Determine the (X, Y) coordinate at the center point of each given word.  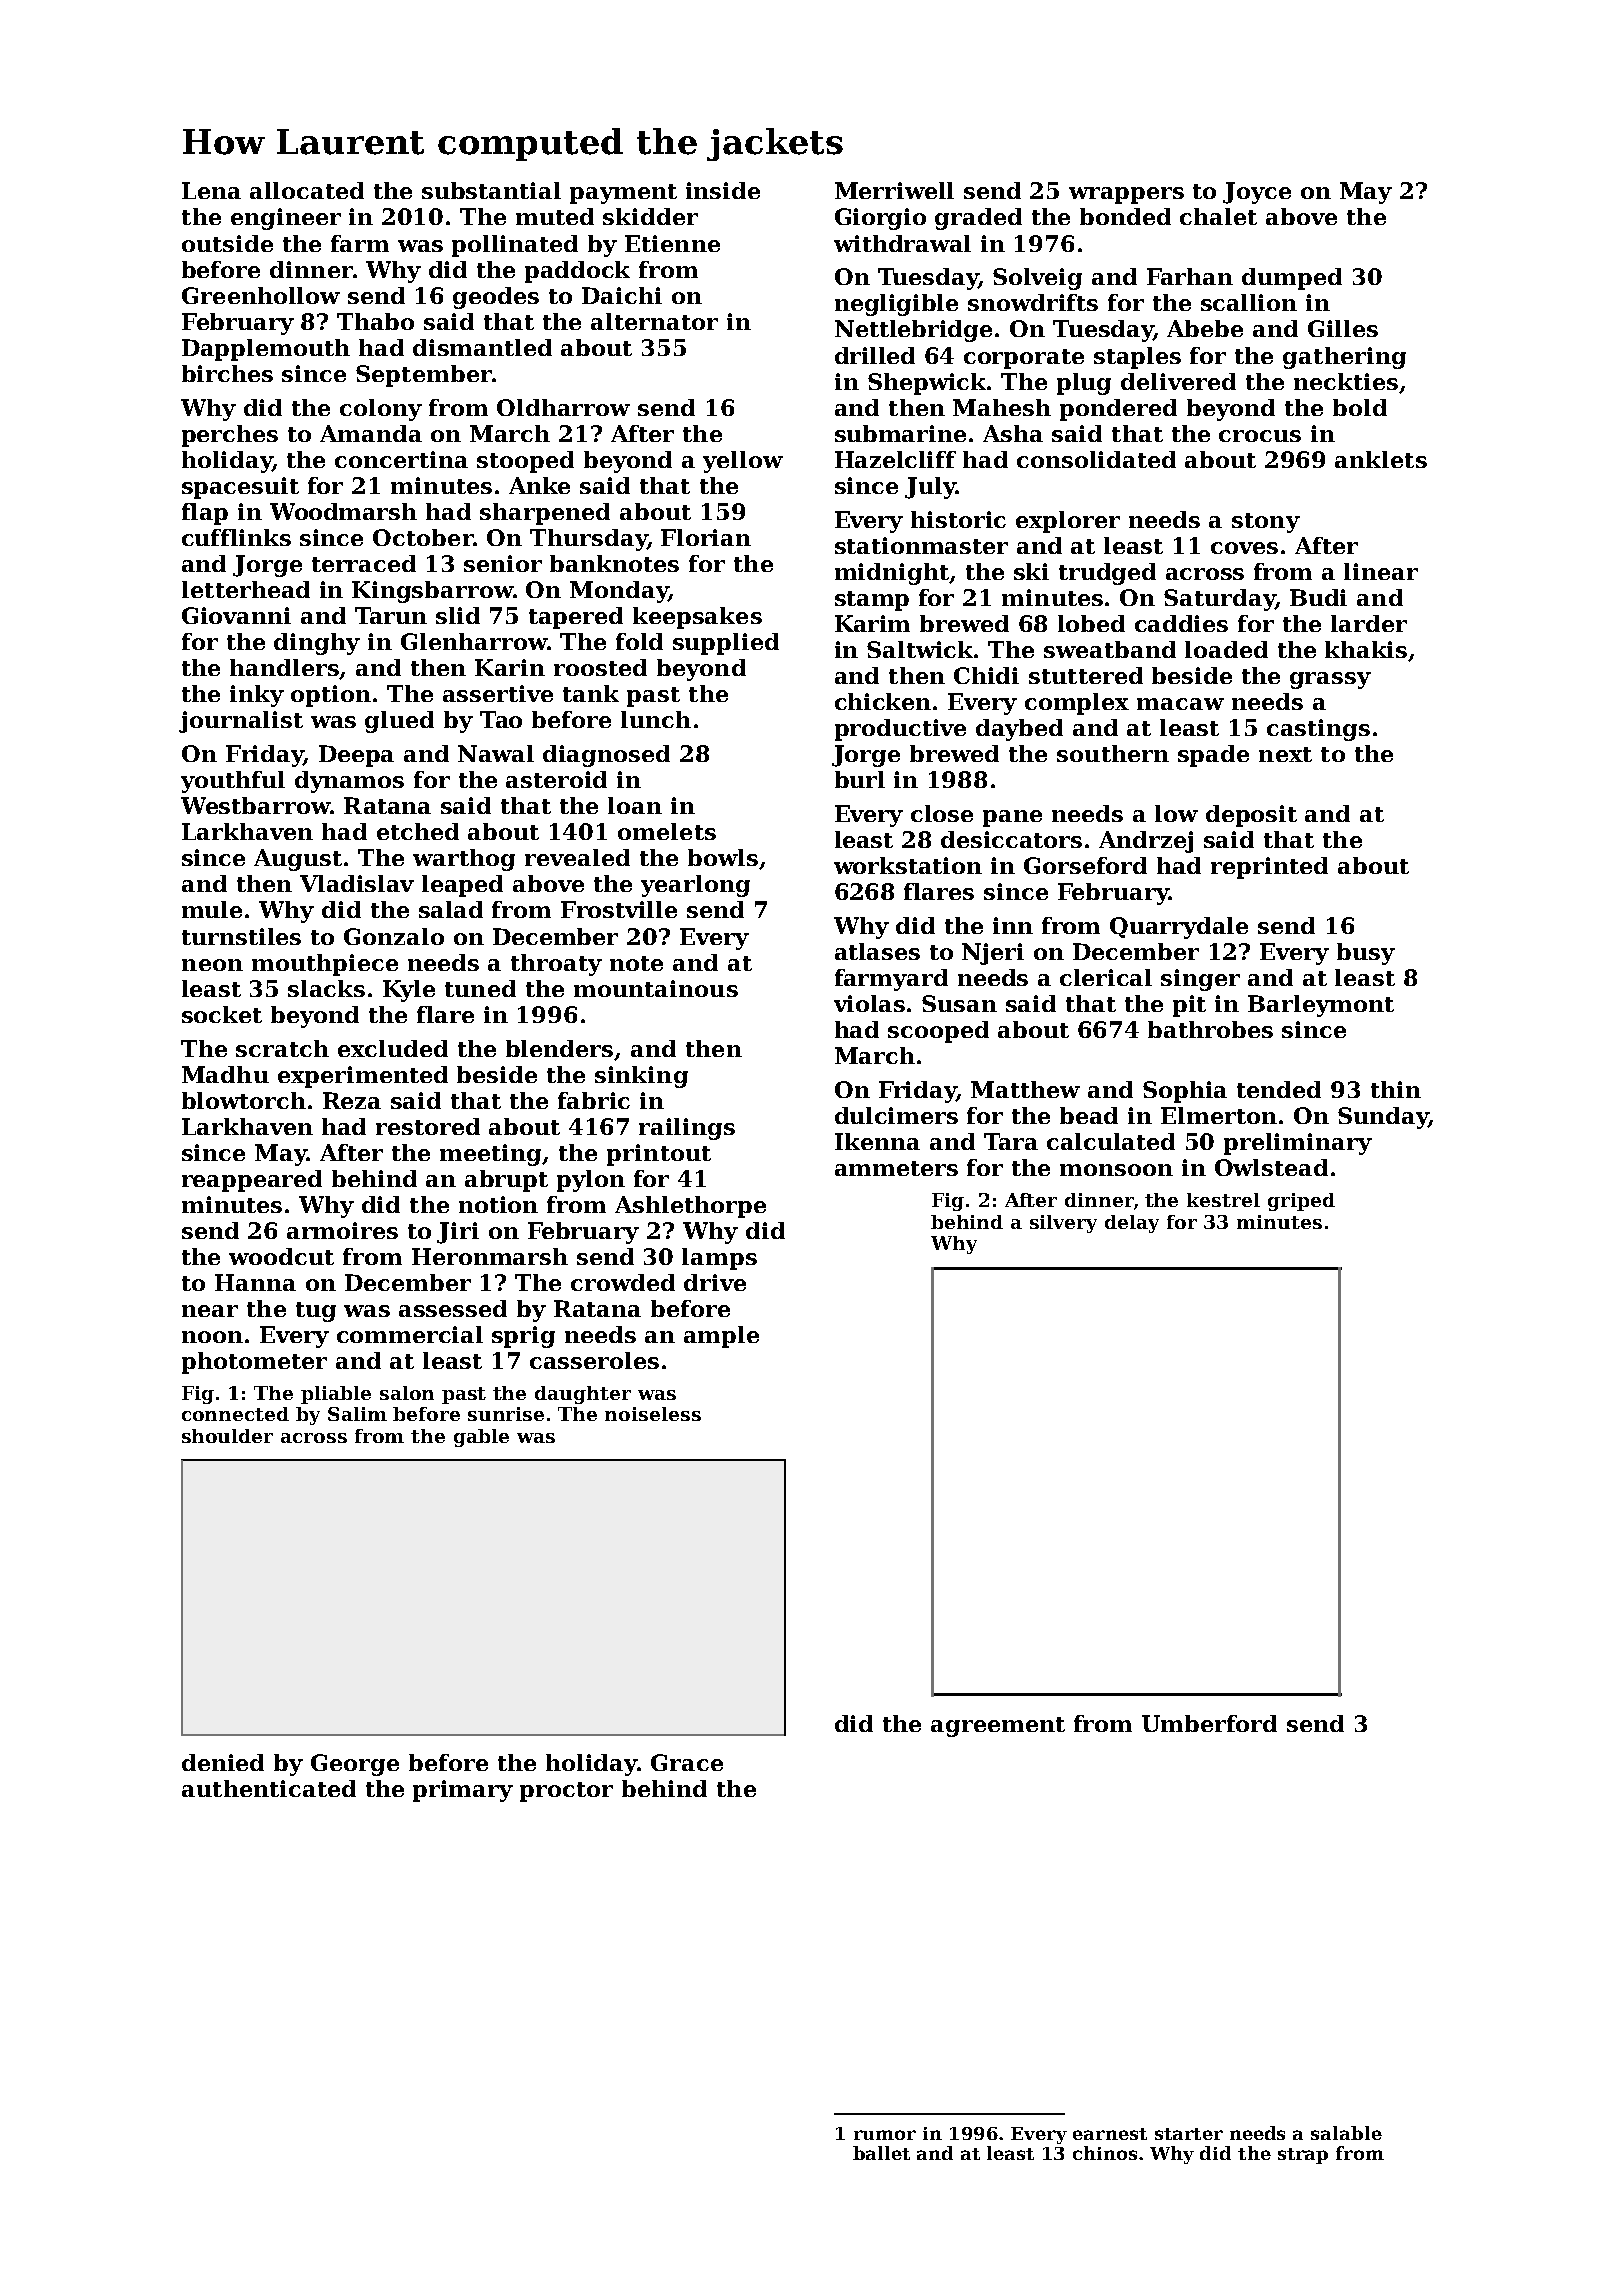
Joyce (1257, 193)
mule (212, 909)
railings (687, 1129)
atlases (877, 951)
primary (463, 1791)
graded (978, 219)
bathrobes (1210, 1029)
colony (381, 410)
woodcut (281, 1256)
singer (1200, 980)
